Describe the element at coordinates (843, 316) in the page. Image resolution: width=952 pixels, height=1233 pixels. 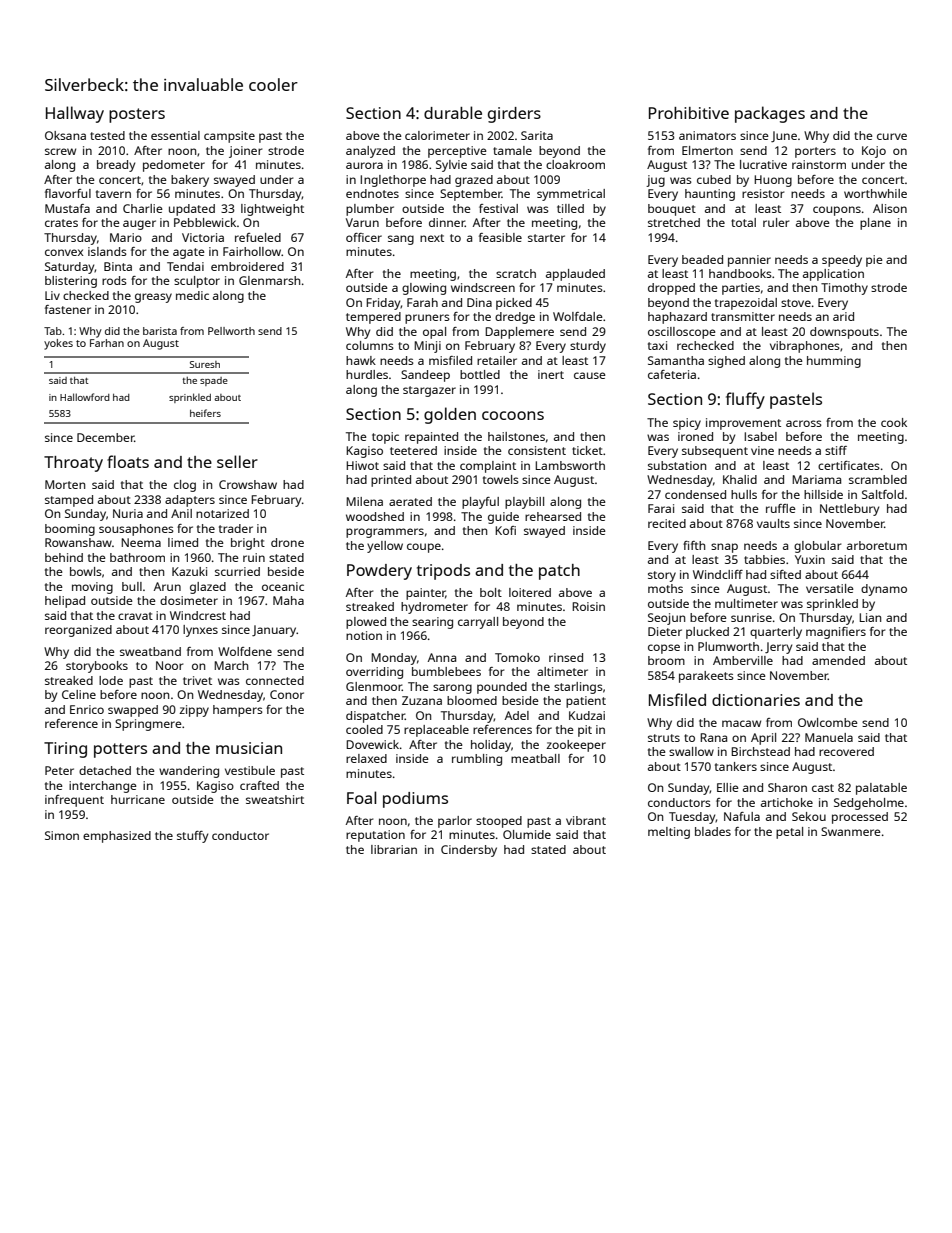
I see `arid` at that location.
